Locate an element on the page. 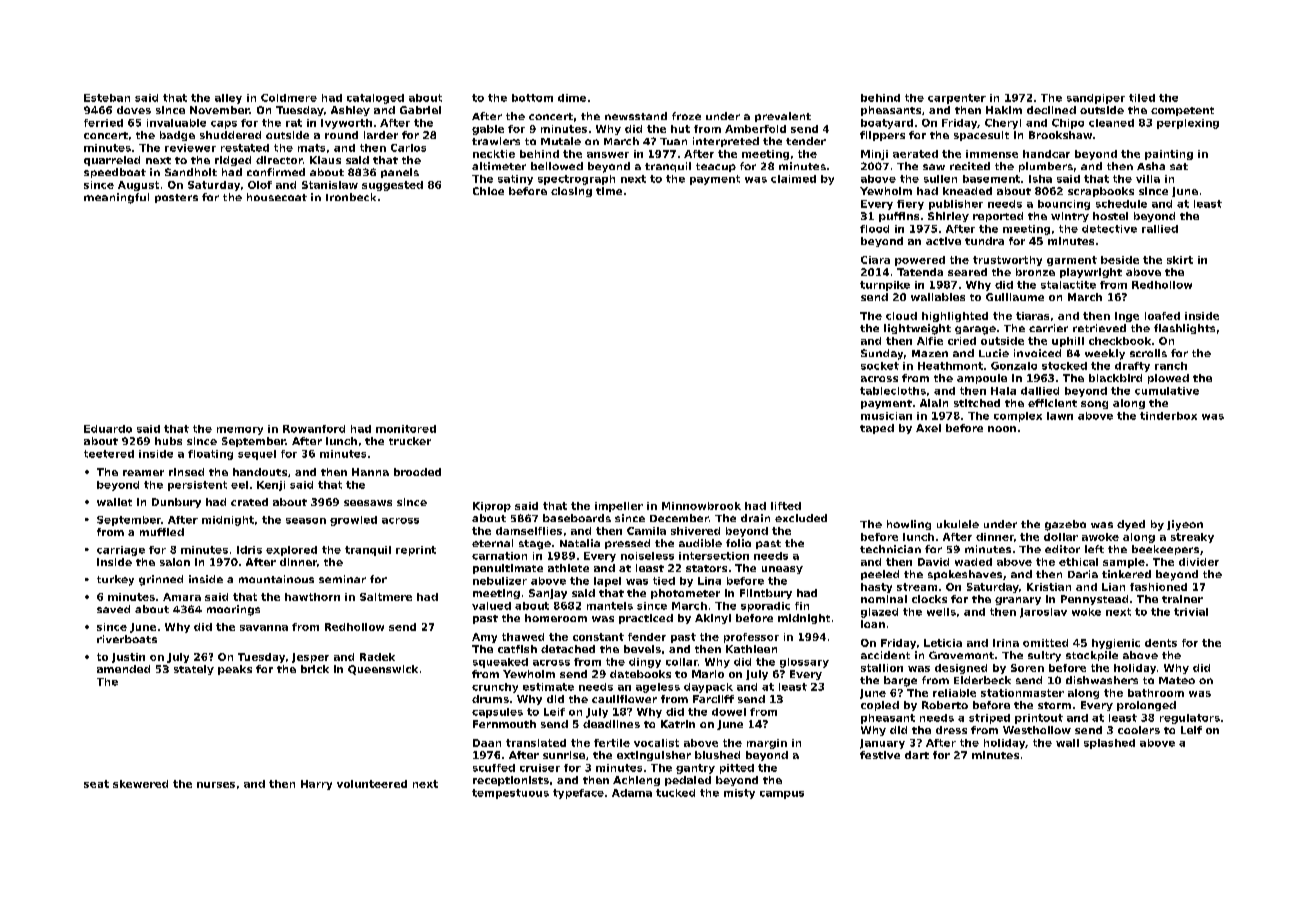 The image size is (1308, 924). monitored is located at coordinates (406, 429).
